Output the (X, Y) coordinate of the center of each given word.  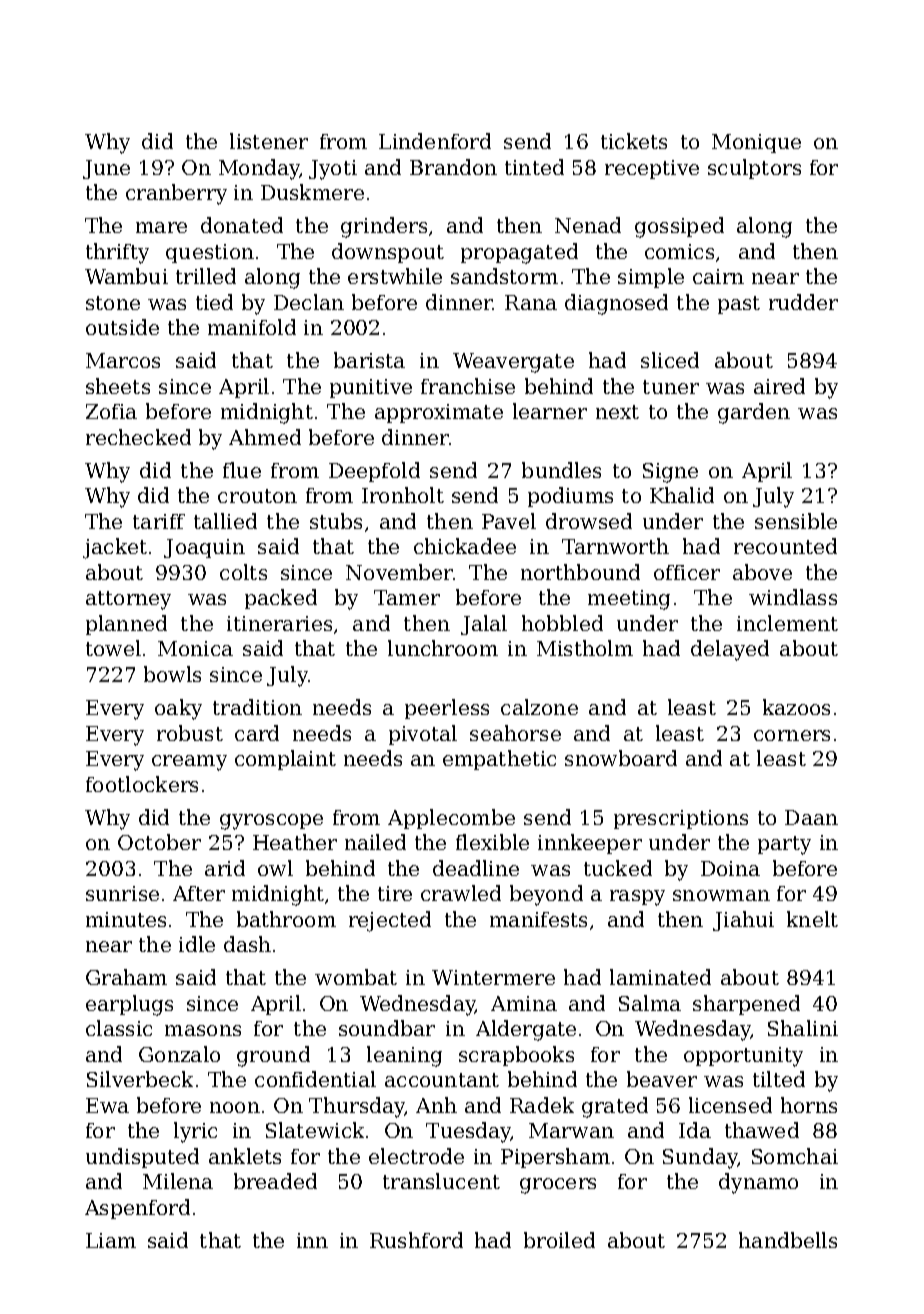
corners (792, 735)
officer (687, 572)
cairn (718, 276)
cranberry (176, 194)
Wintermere (493, 977)
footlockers (142, 784)
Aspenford (137, 1209)
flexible (492, 842)
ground (273, 1056)
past (739, 305)
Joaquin (204, 548)
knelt (812, 919)
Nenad (588, 225)
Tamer (407, 597)
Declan (309, 302)
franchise (468, 386)
